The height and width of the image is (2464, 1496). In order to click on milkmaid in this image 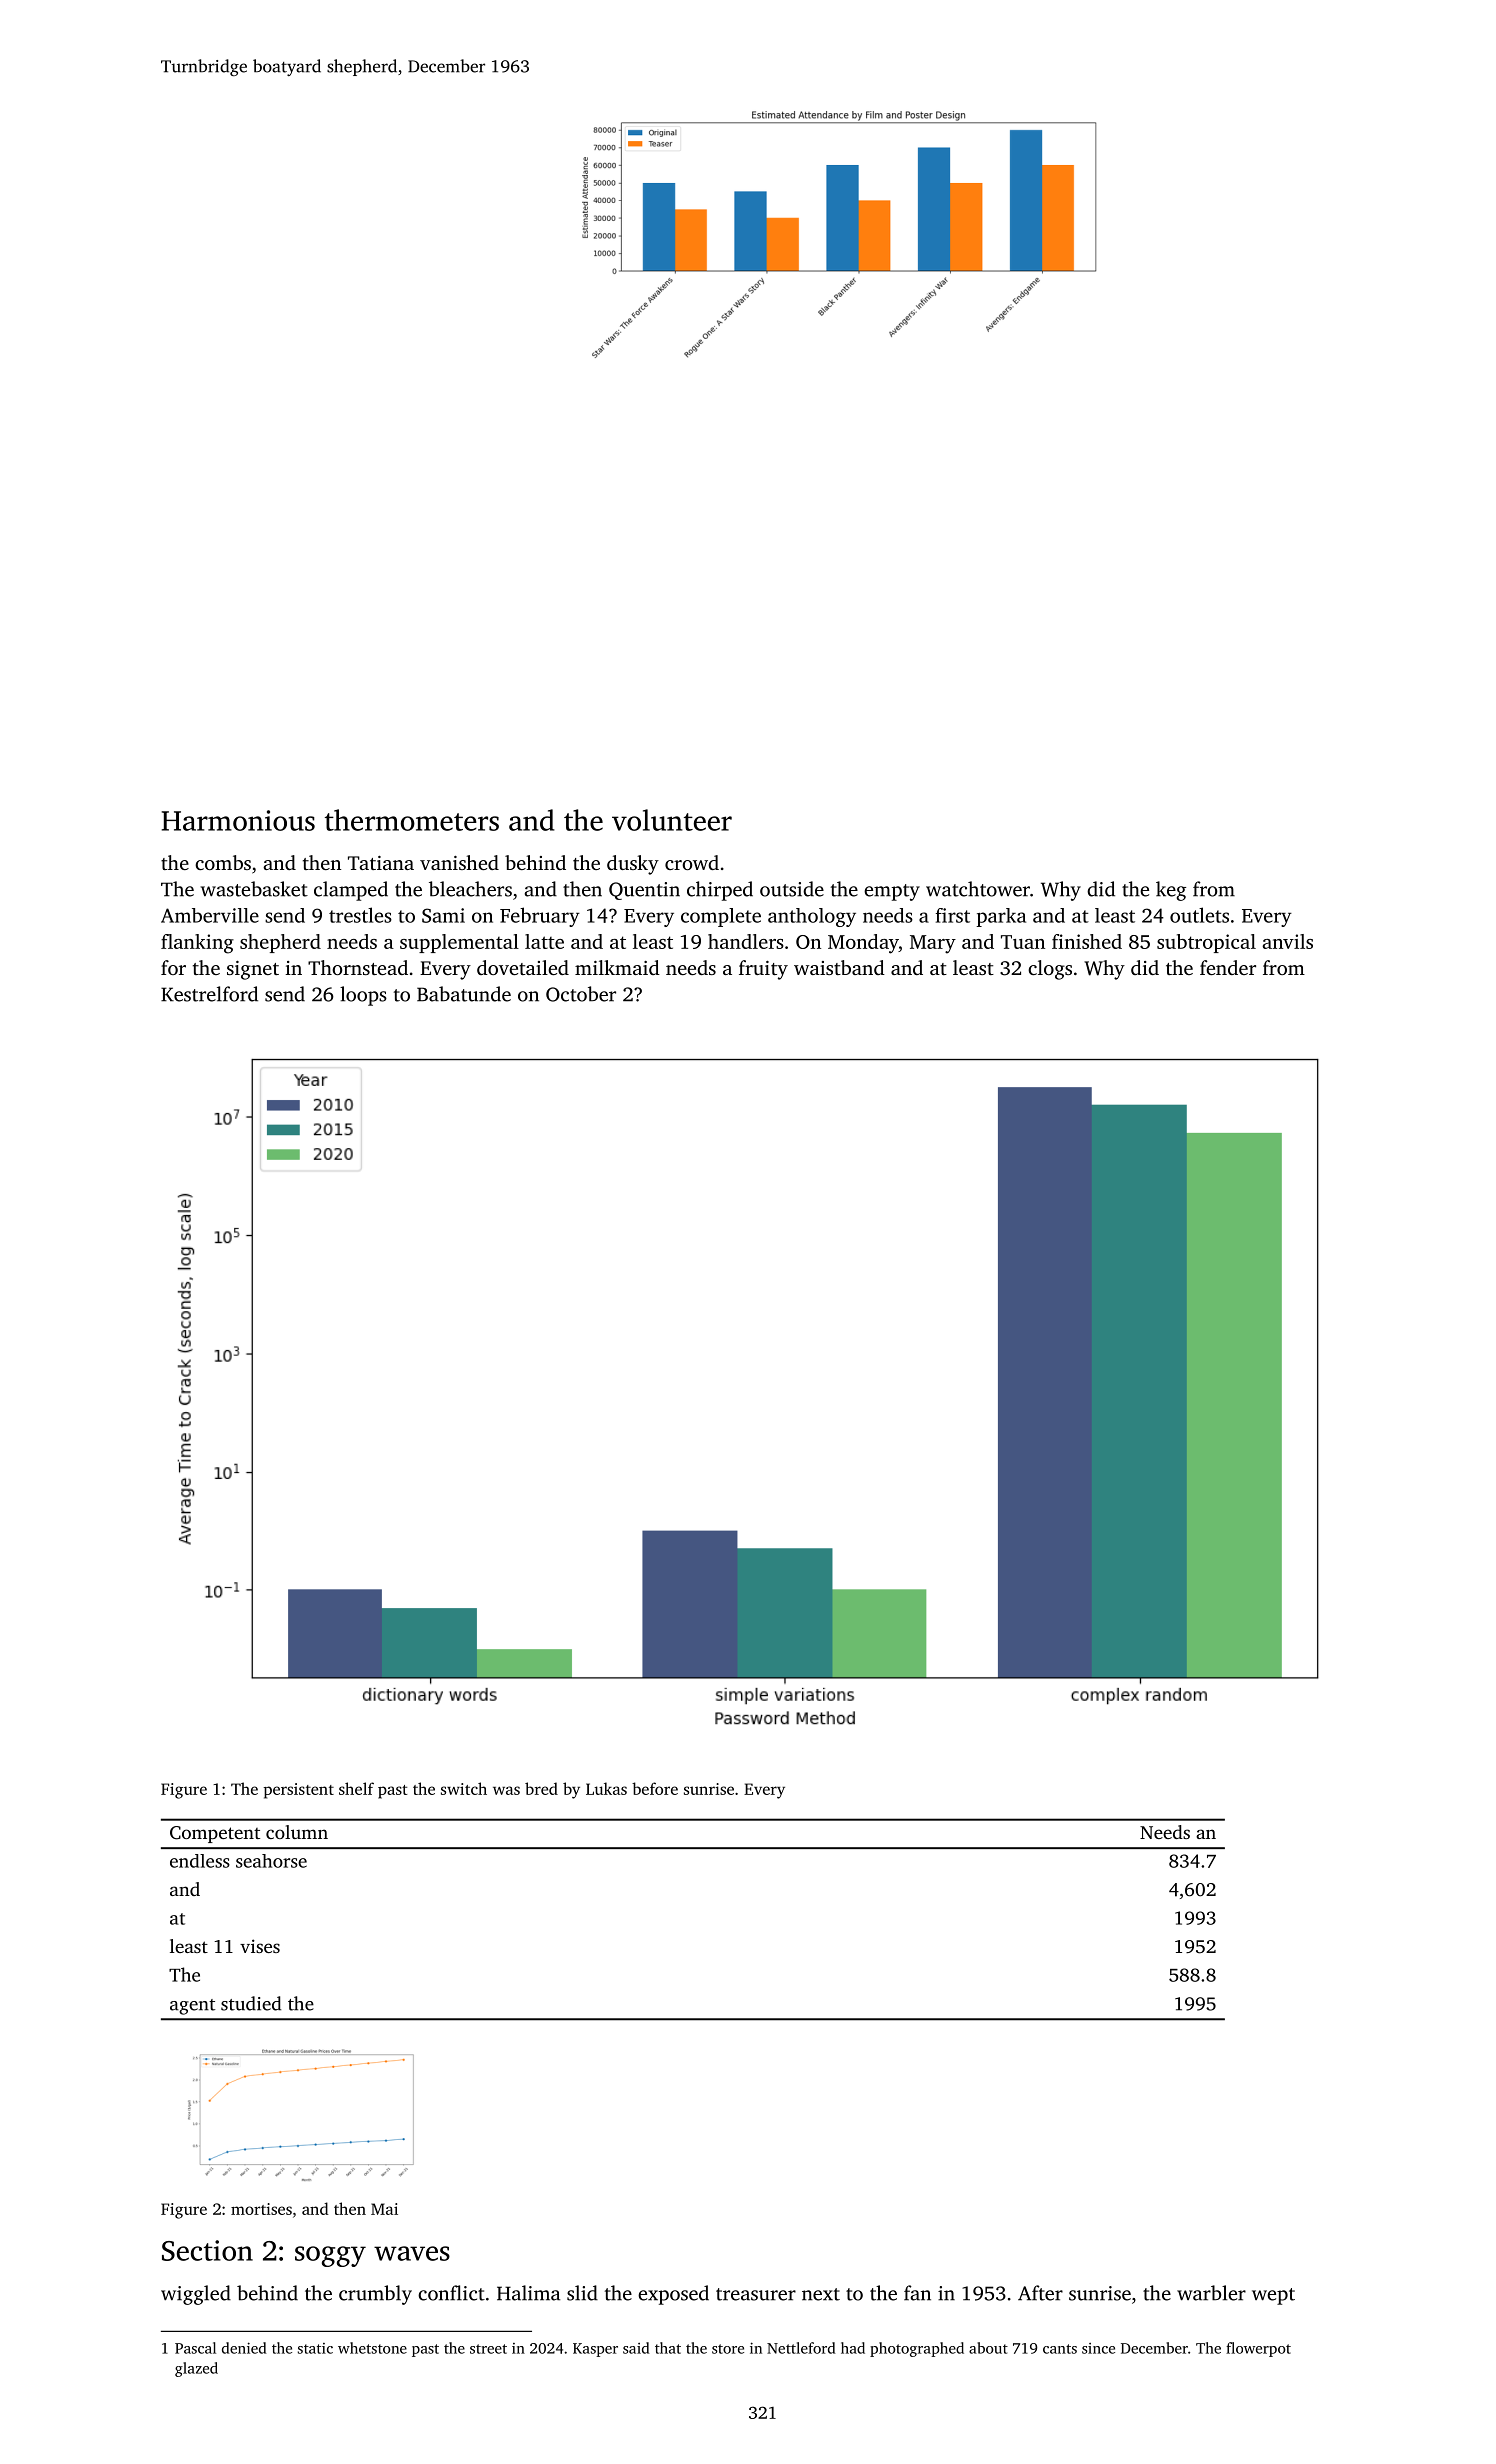, I will do `click(617, 967)`.
